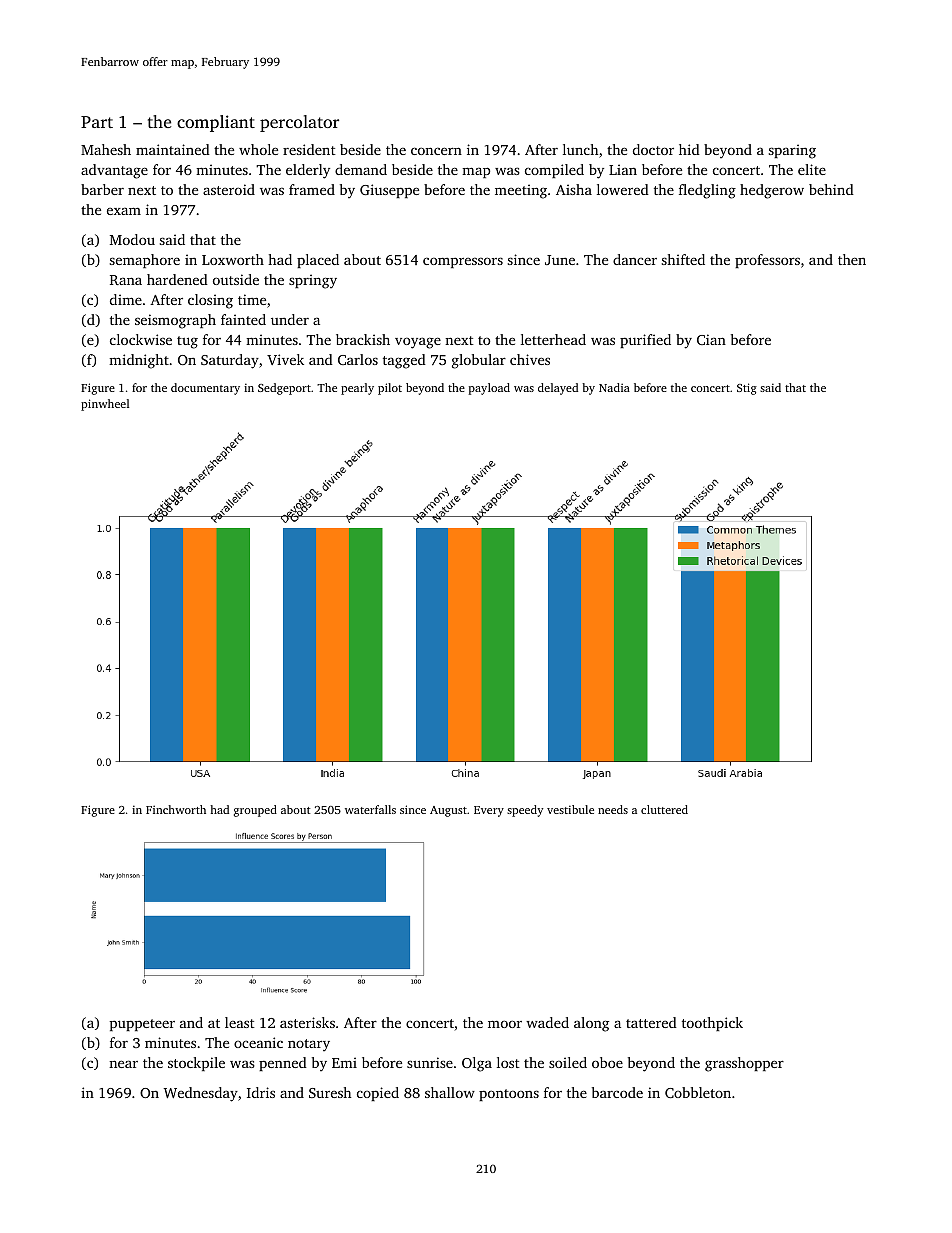  Describe the element at coordinates (792, 151) in the page. I see `sparing` at that location.
